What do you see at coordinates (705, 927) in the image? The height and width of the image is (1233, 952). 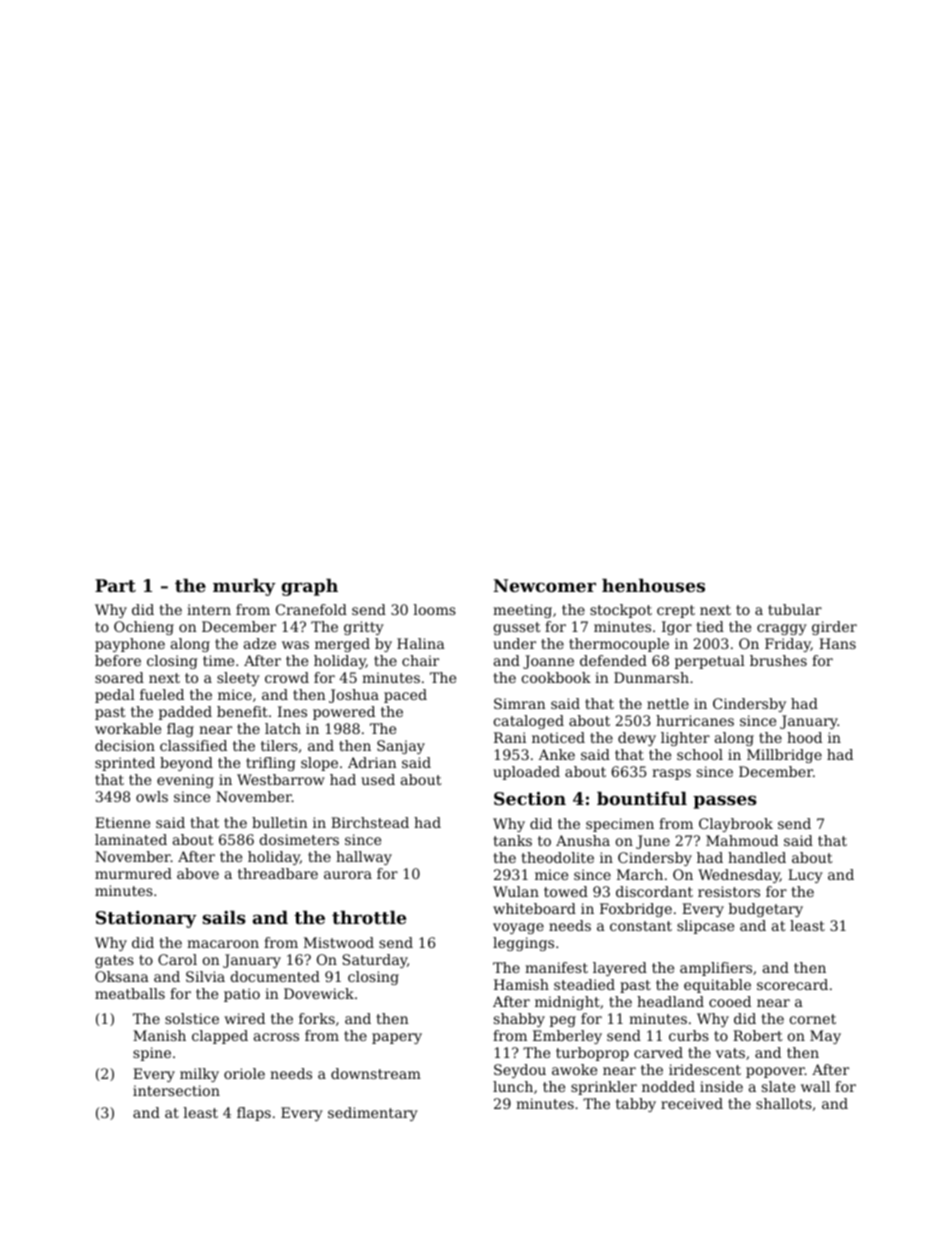 I see `slipcase` at bounding box center [705, 927].
